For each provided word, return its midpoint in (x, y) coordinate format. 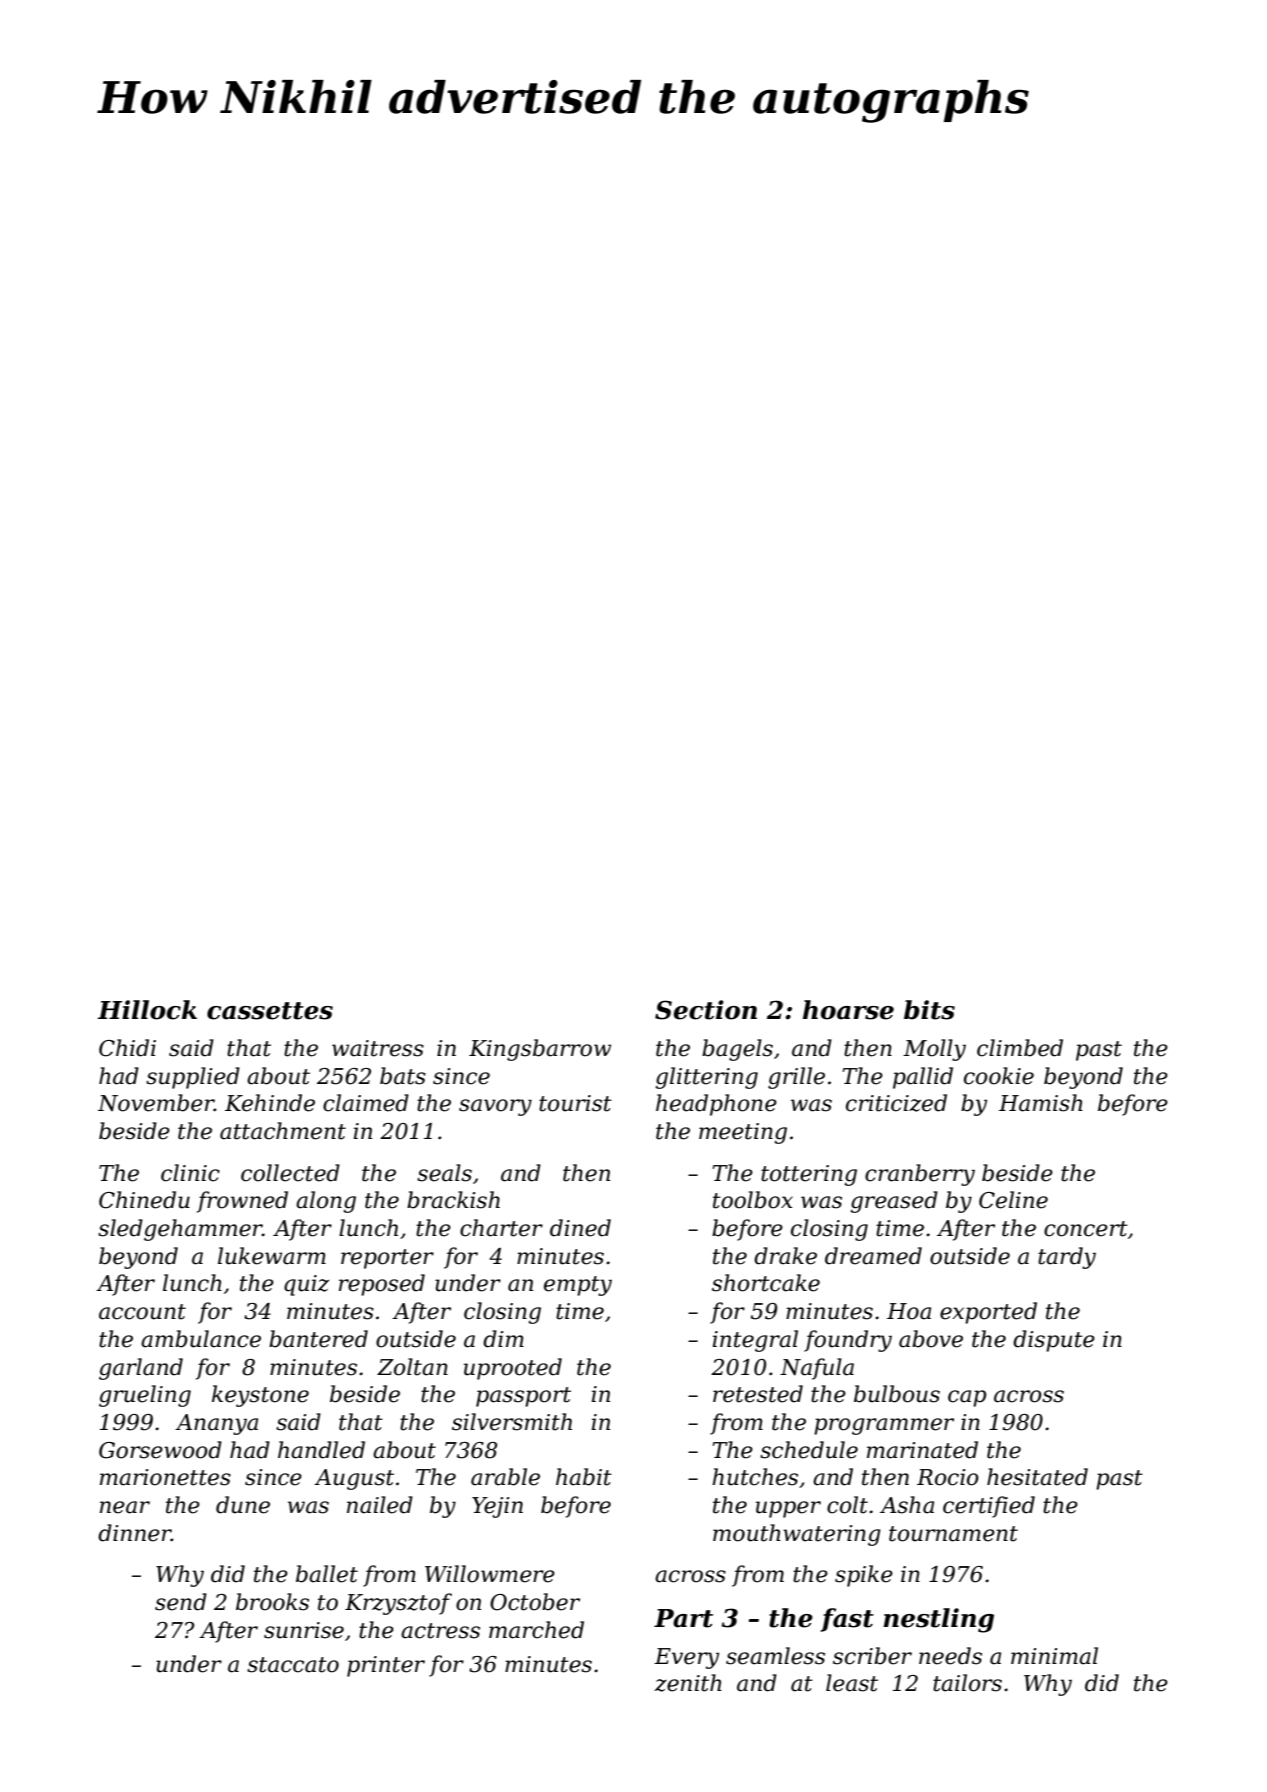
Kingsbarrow (540, 1050)
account (142, 1312)
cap (967, 1398)
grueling (145, 1396)
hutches (755, 1477)
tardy (1067, 1258)
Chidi (127, 1048)
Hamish (1041, 1103)
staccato (293, 1665)
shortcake (766, 1283)
